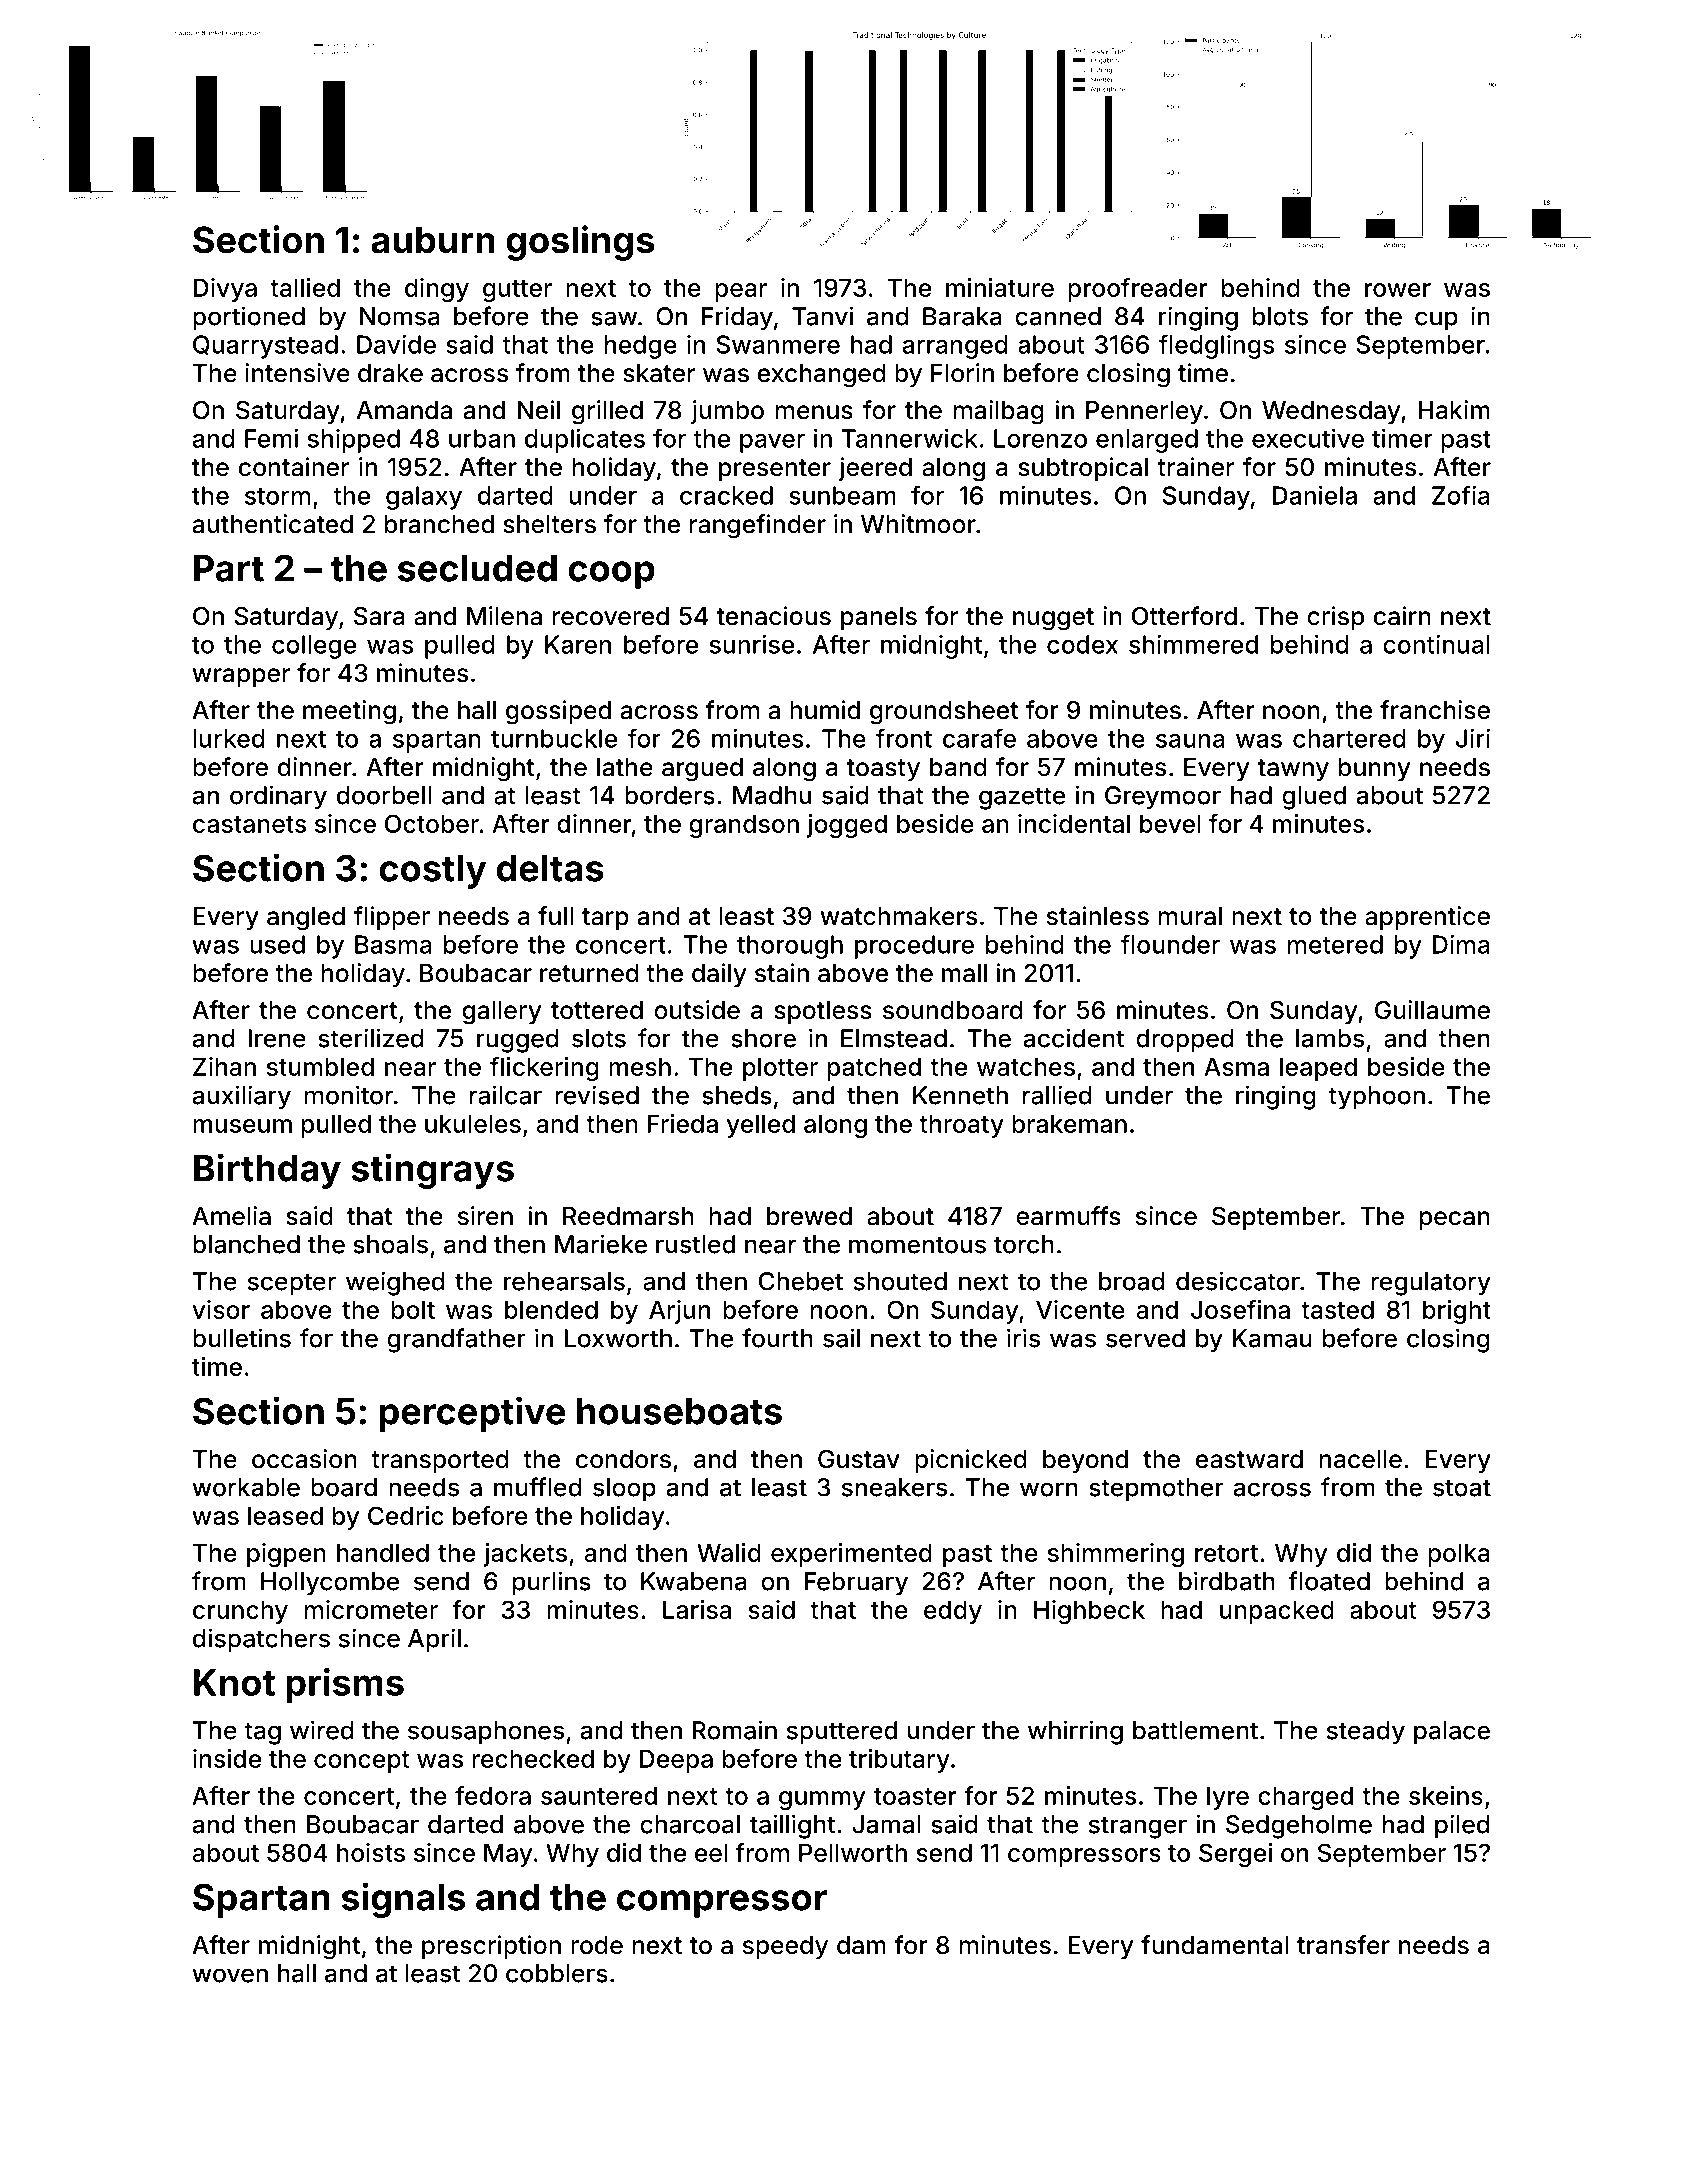  What do you see at coordinates (676, 1761) in the image?
I see `Deepa` at bounding box center [676, 1761].
